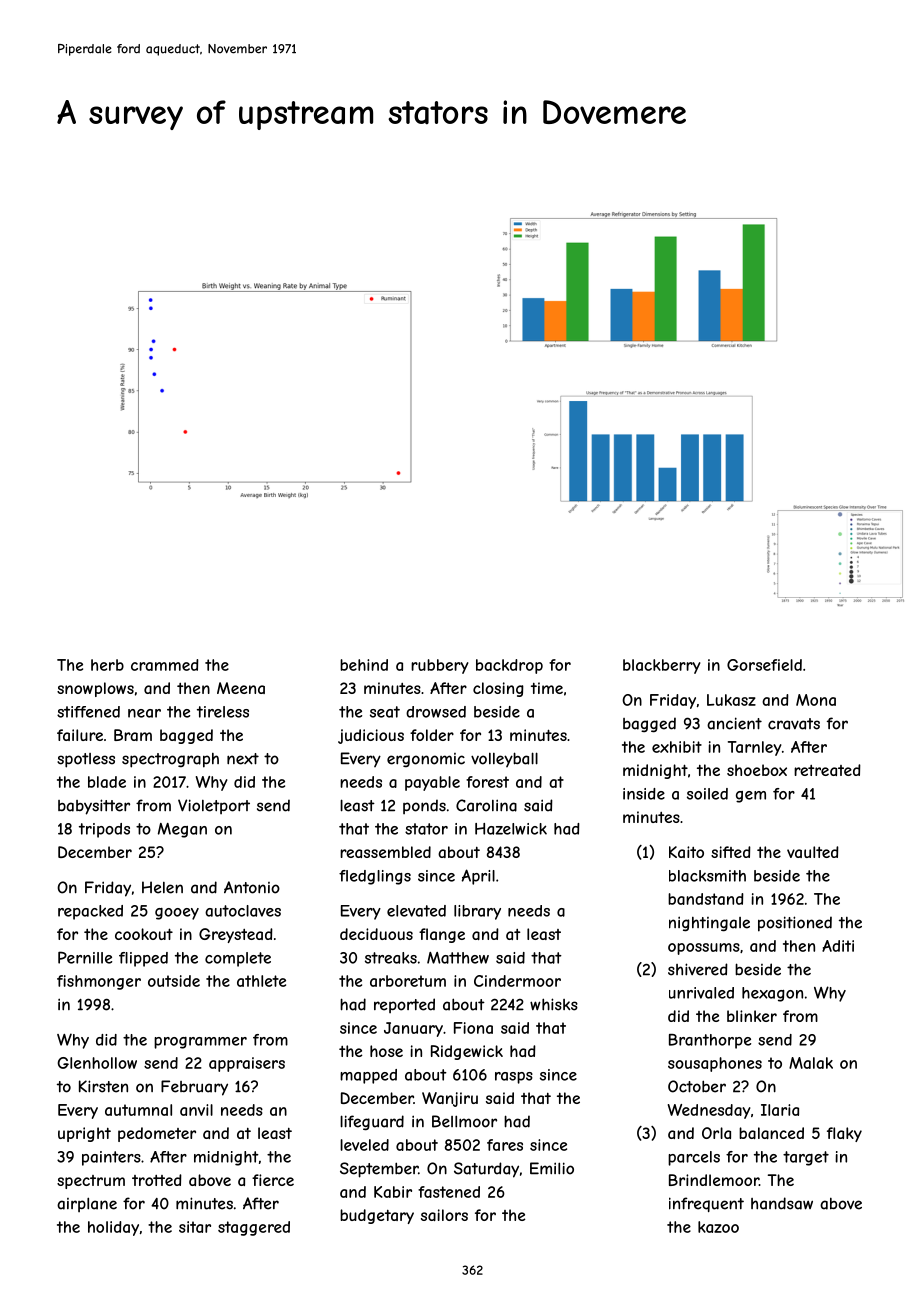  I want to click on kazoo, so click(718, 1227).
